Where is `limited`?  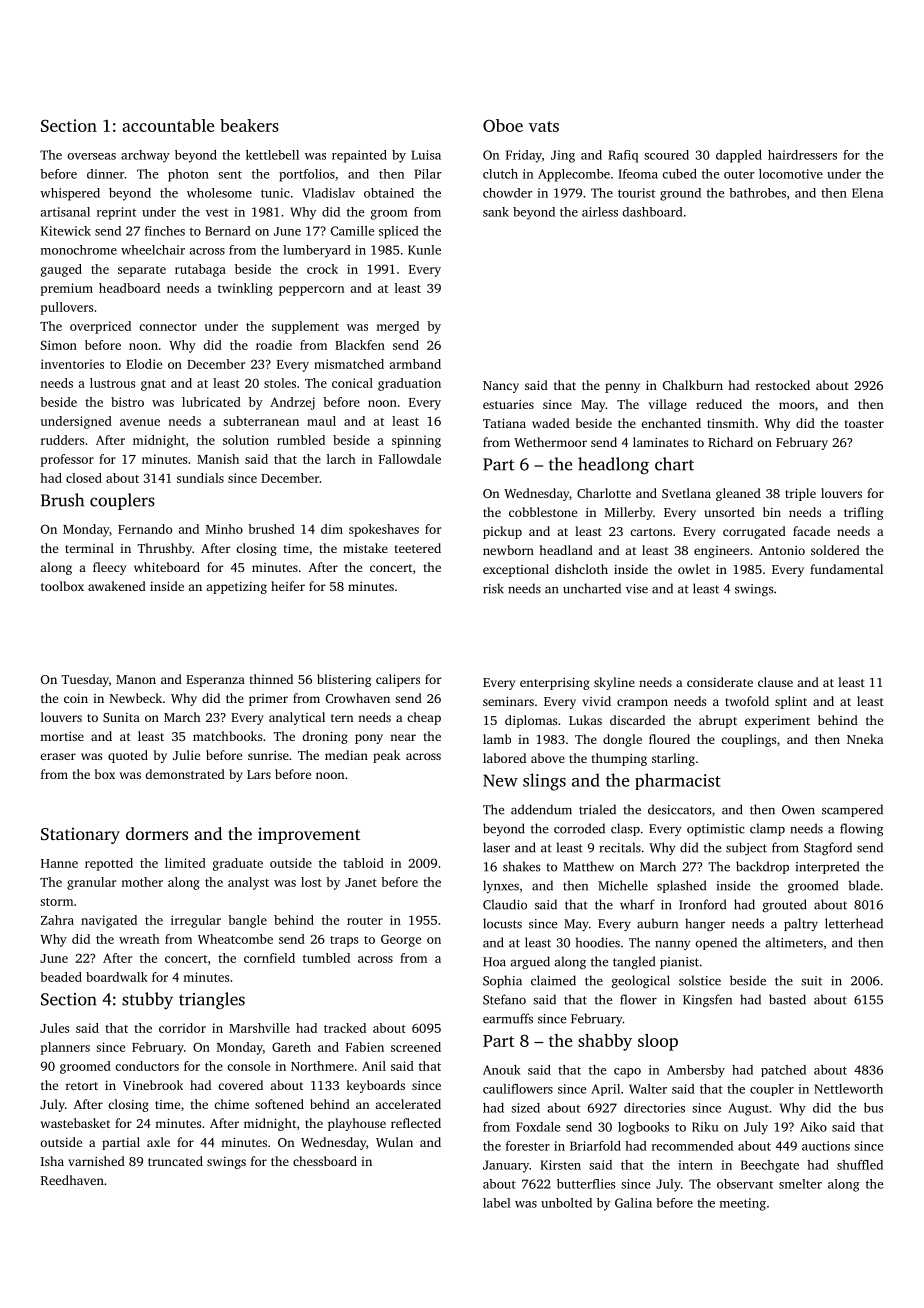 limited is located at coordinates (185, 863).
